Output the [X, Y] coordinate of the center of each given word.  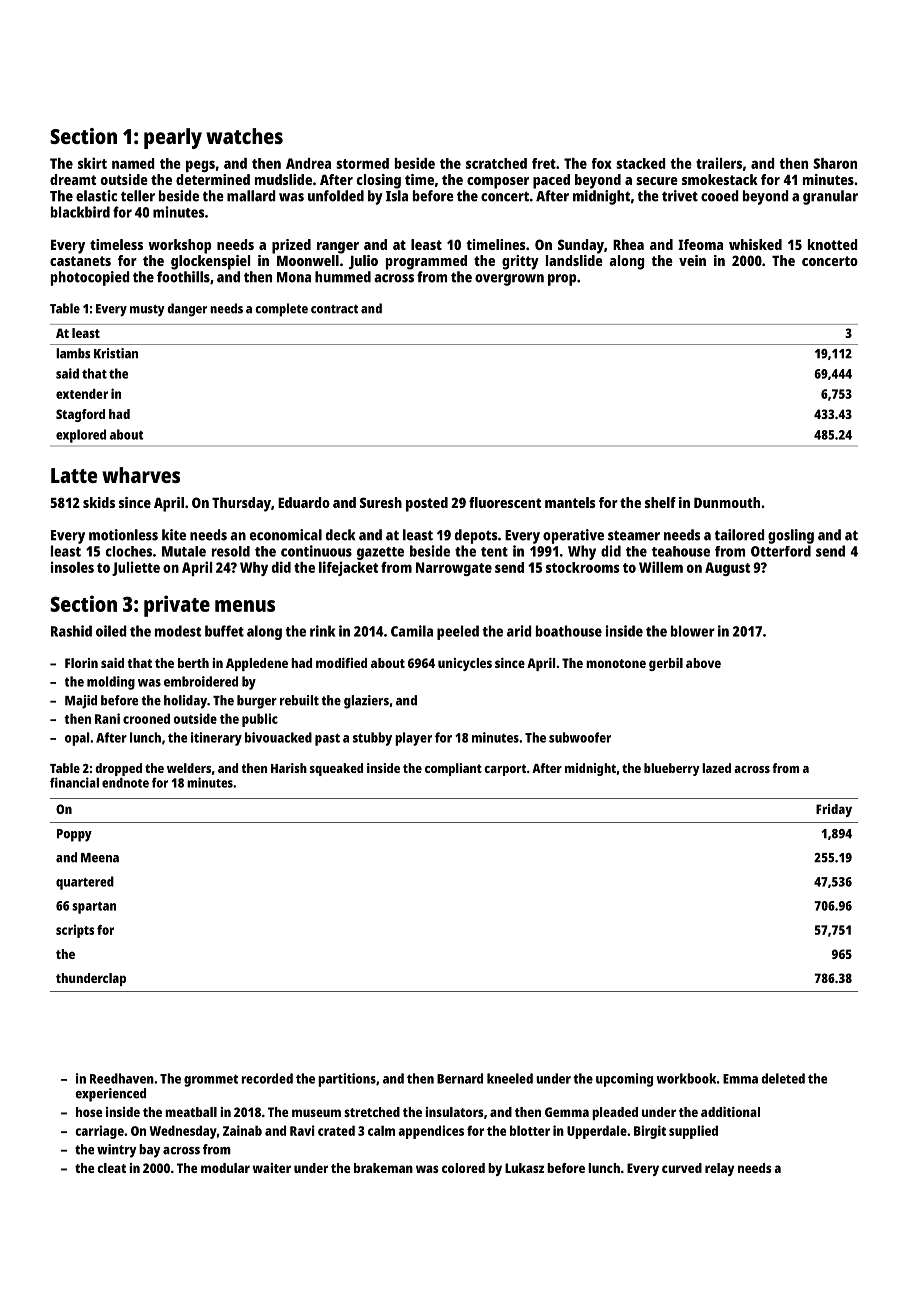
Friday [834, 810]
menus [245, 606]
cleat [111, 1168]
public [260, 720]
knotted [833, 244]
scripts [75, 931]
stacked [641, 163]
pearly [173, 138]
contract [334, 309]
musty [147, 311]
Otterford [781, 551]
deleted [783, 1078]
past [327, 739]
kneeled [510, 1078]
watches [244, 136]
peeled [458, 632]
